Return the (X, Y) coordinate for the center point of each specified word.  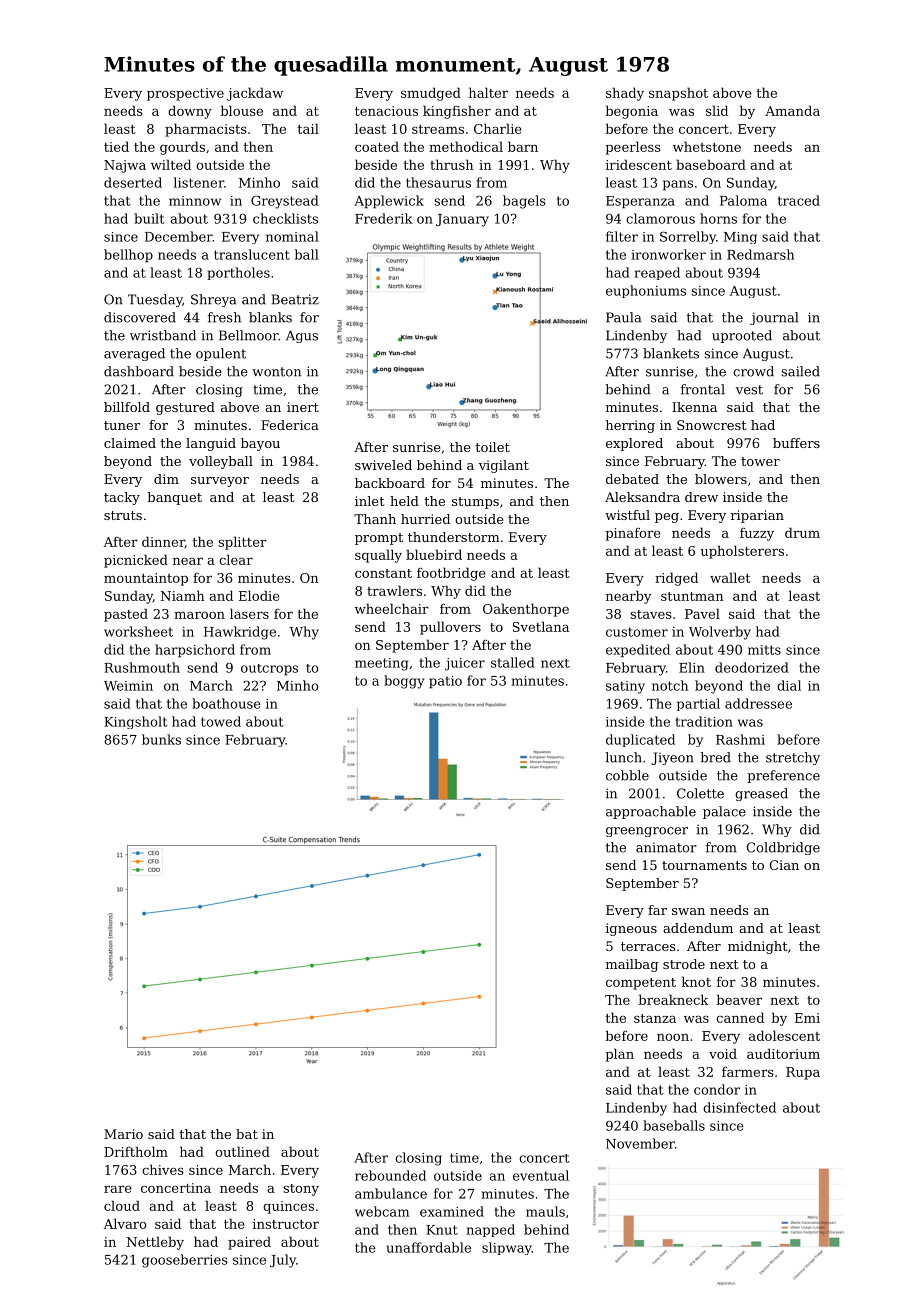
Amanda (792, 110)
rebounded (390, 1175)
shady (625, 94)
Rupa (803, 1073)
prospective (185, 94)
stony (301, 1190)
